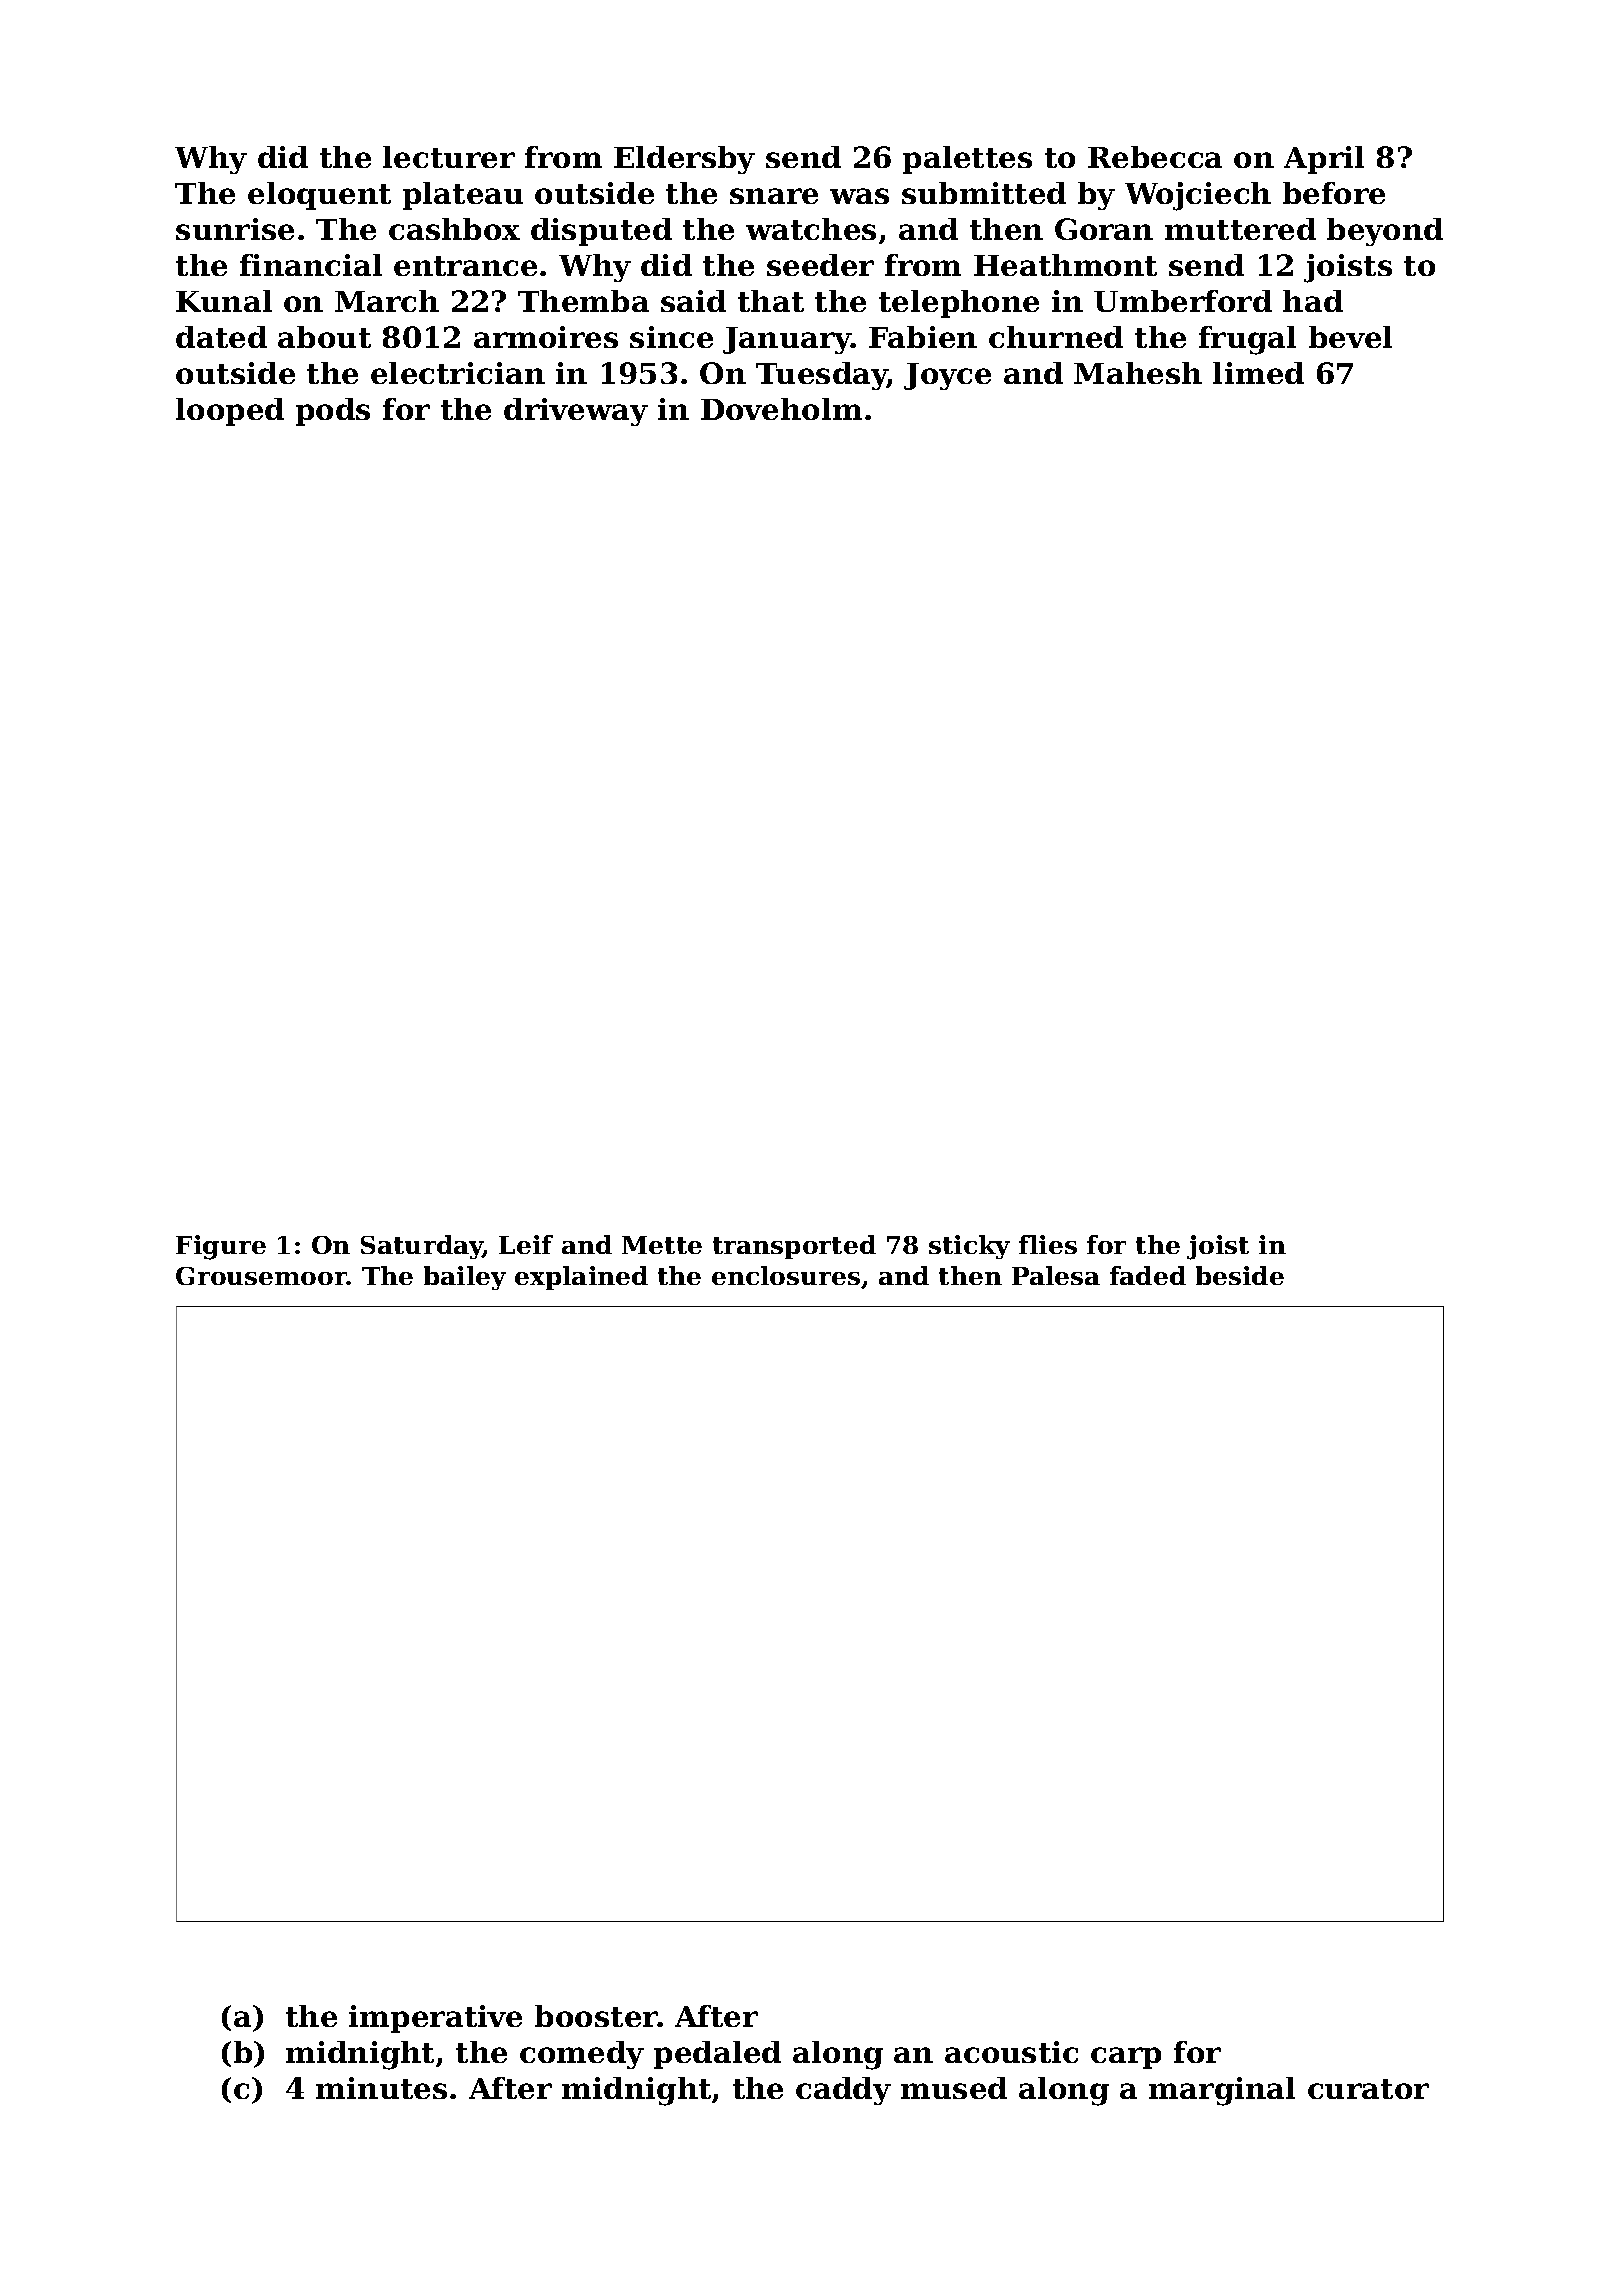 This screenshot has width=1620, height=2292. I want to click on Figure, so click(221, 1247).
